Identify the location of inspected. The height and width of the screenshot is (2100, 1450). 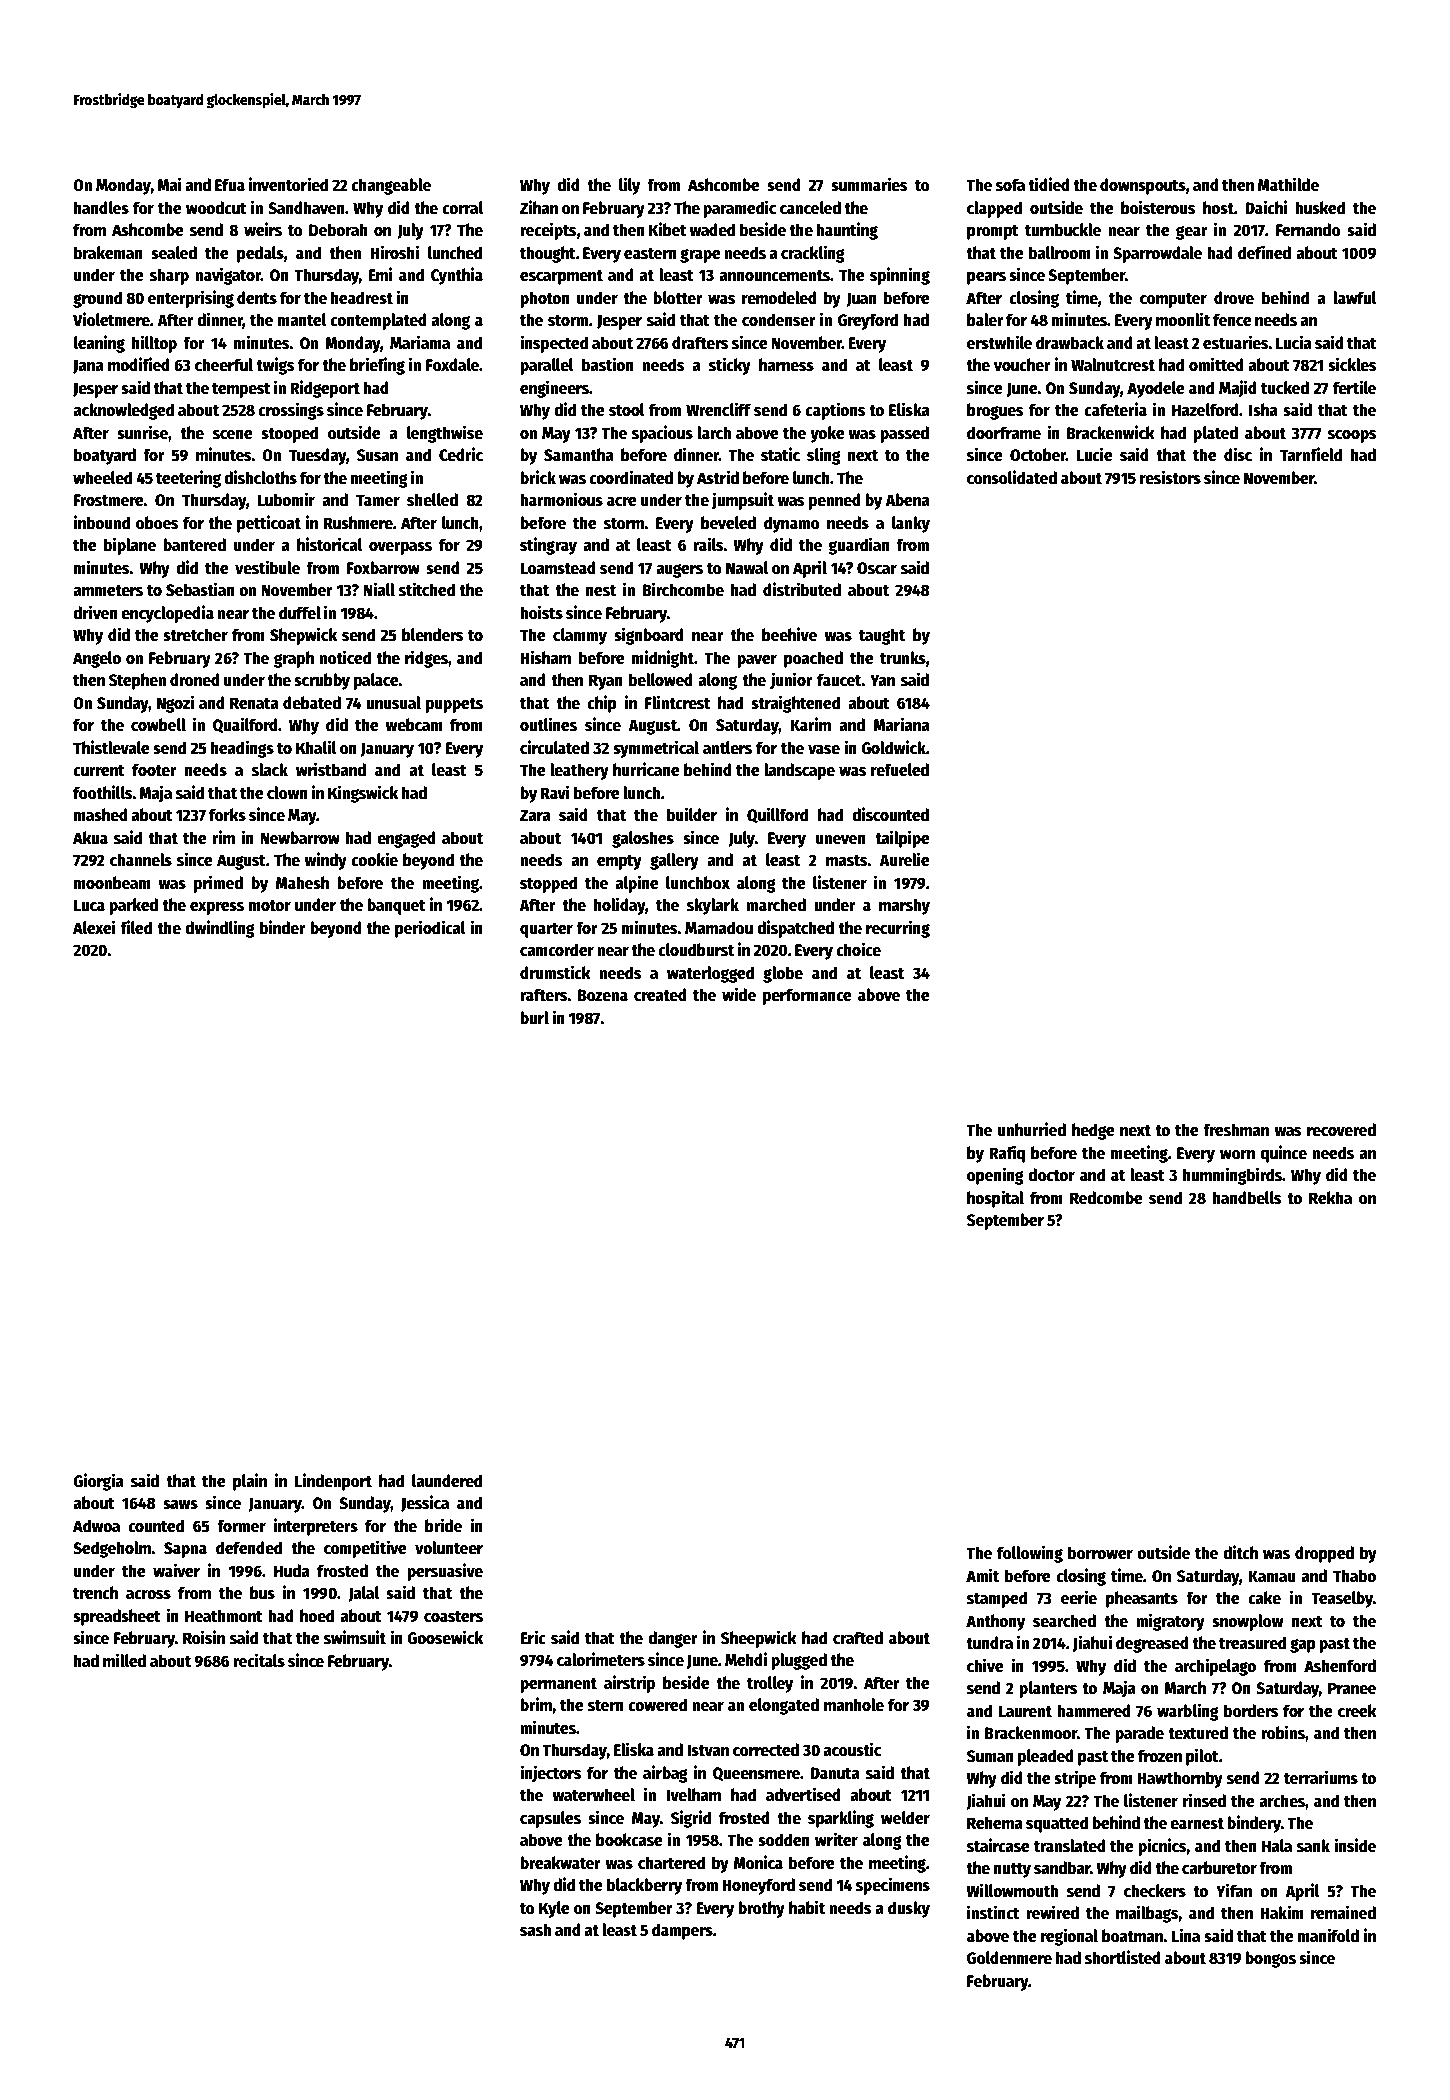
(554, 344).
